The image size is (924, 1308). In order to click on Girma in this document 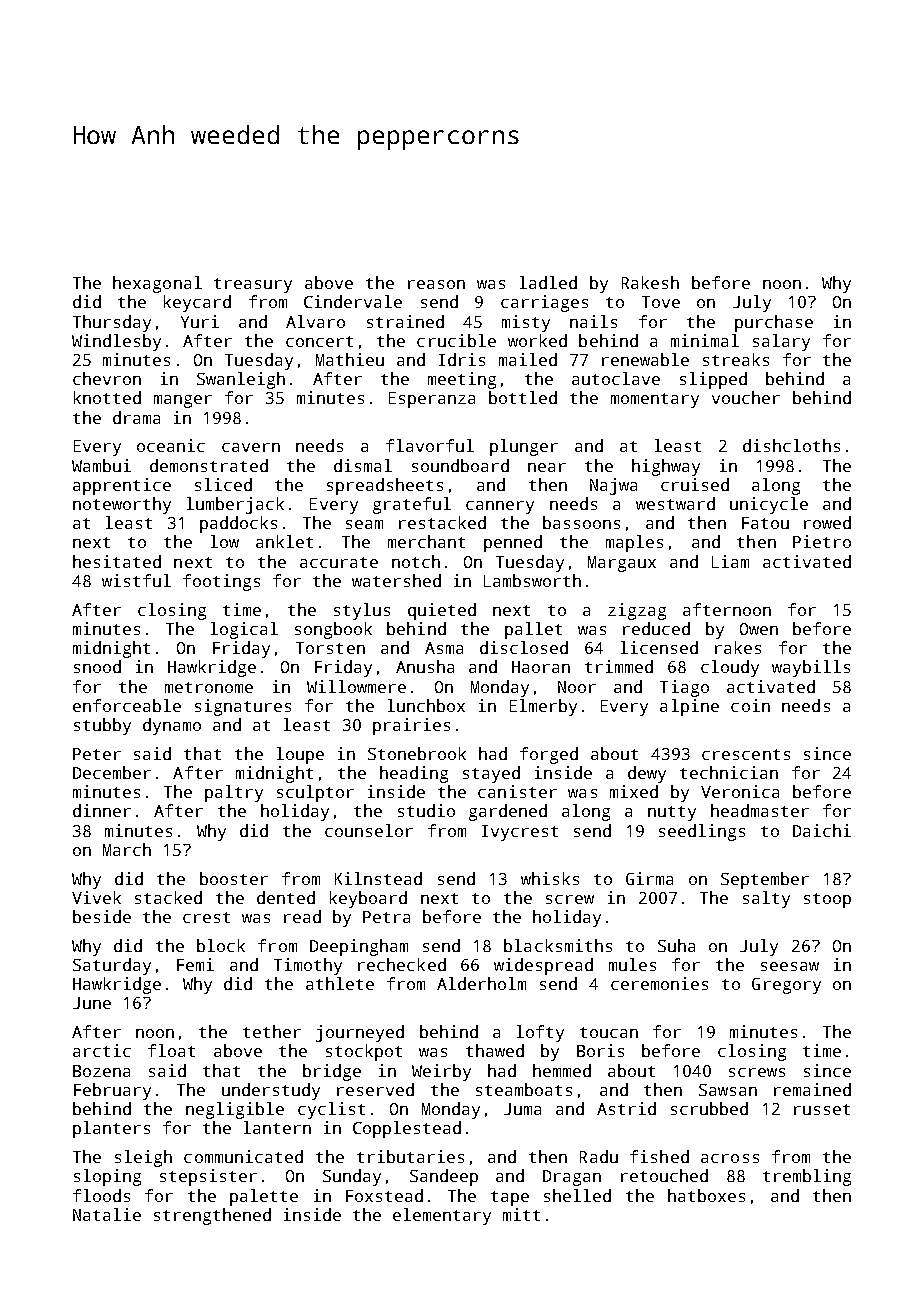, I will do `click(649, 878)`.
